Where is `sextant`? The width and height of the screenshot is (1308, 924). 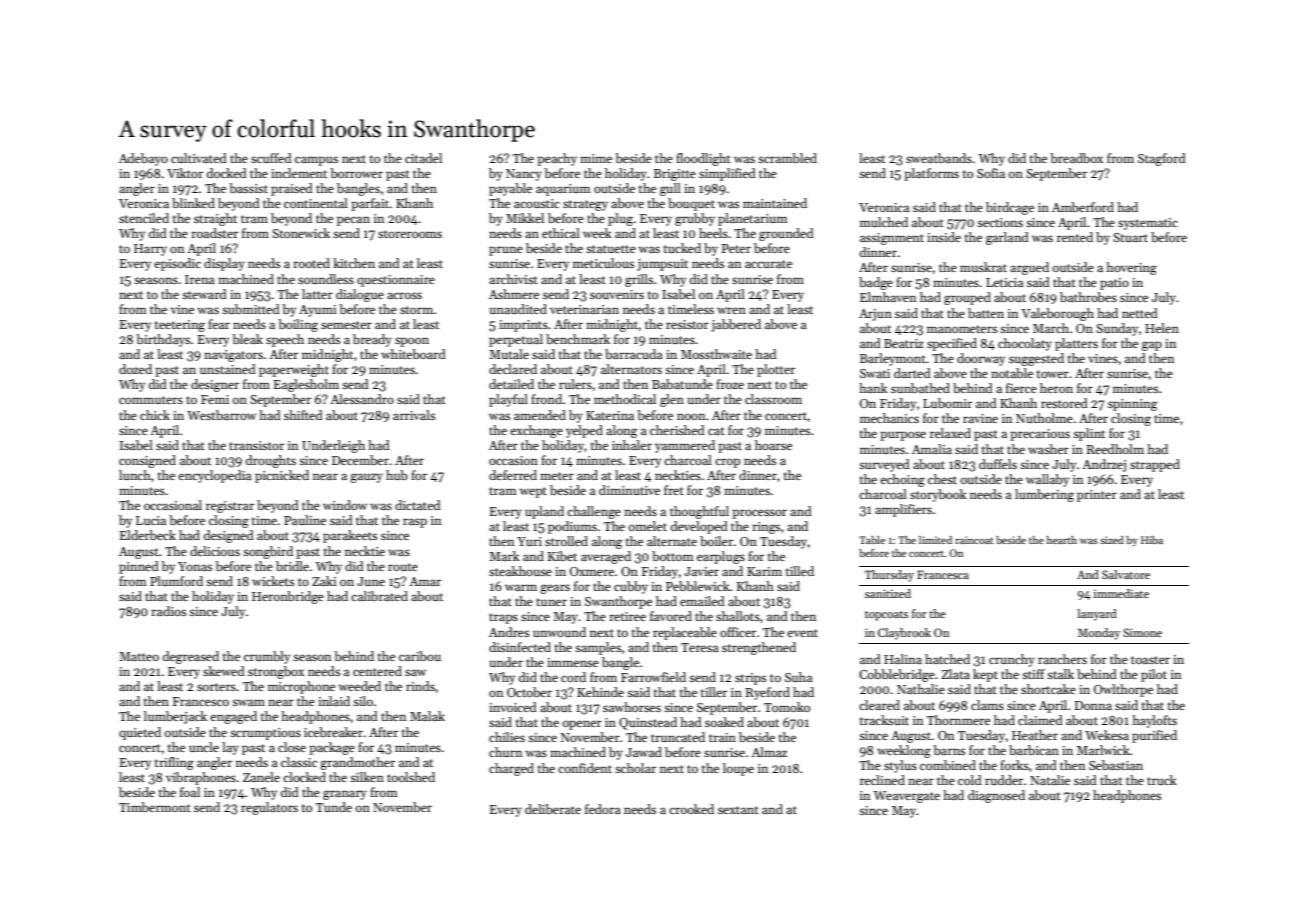 sextant is located at coordinates (738, 810).
